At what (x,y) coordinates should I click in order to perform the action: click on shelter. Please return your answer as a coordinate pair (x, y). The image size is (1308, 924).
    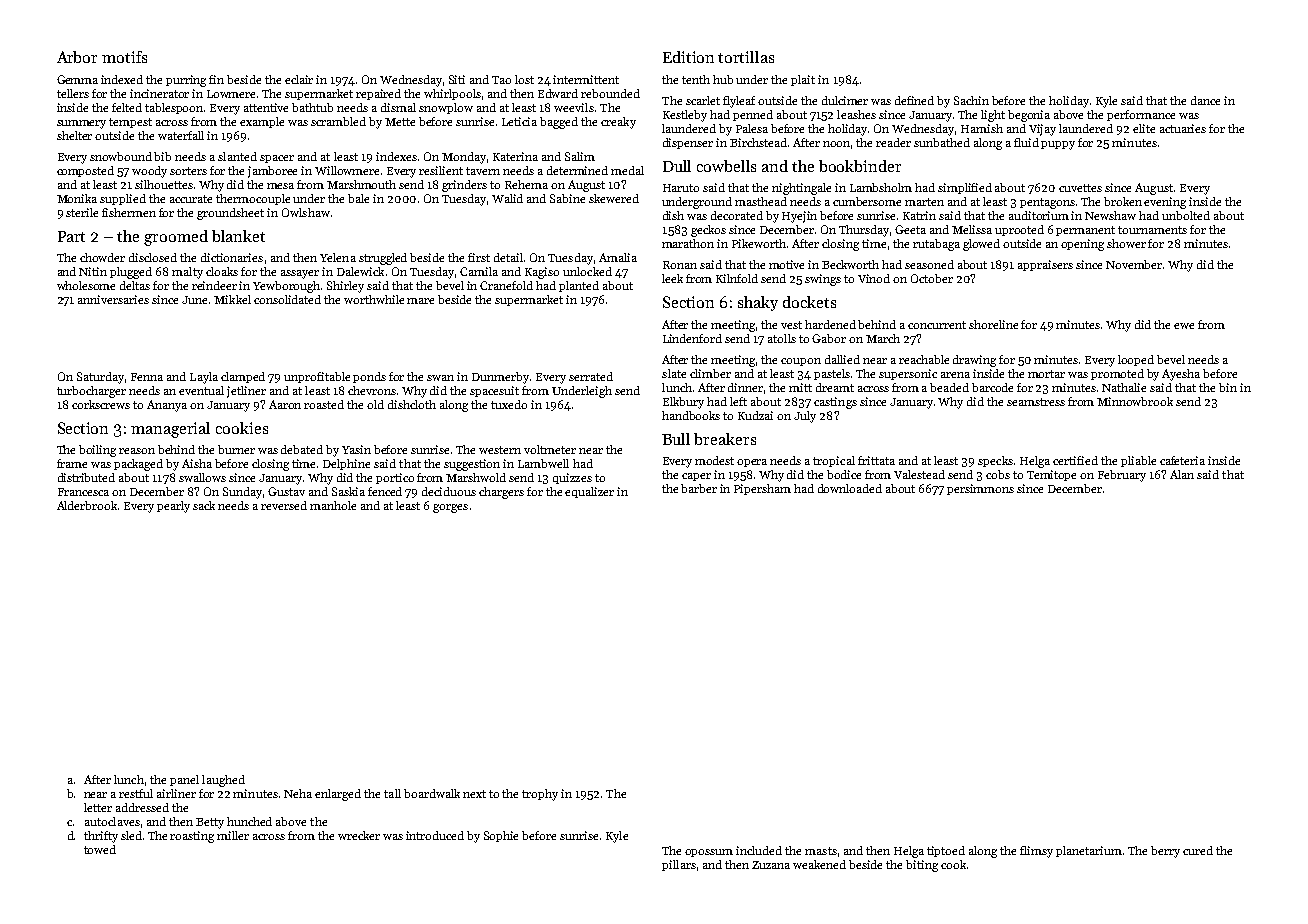
    Looking at the image, I should click on (74, 135).
